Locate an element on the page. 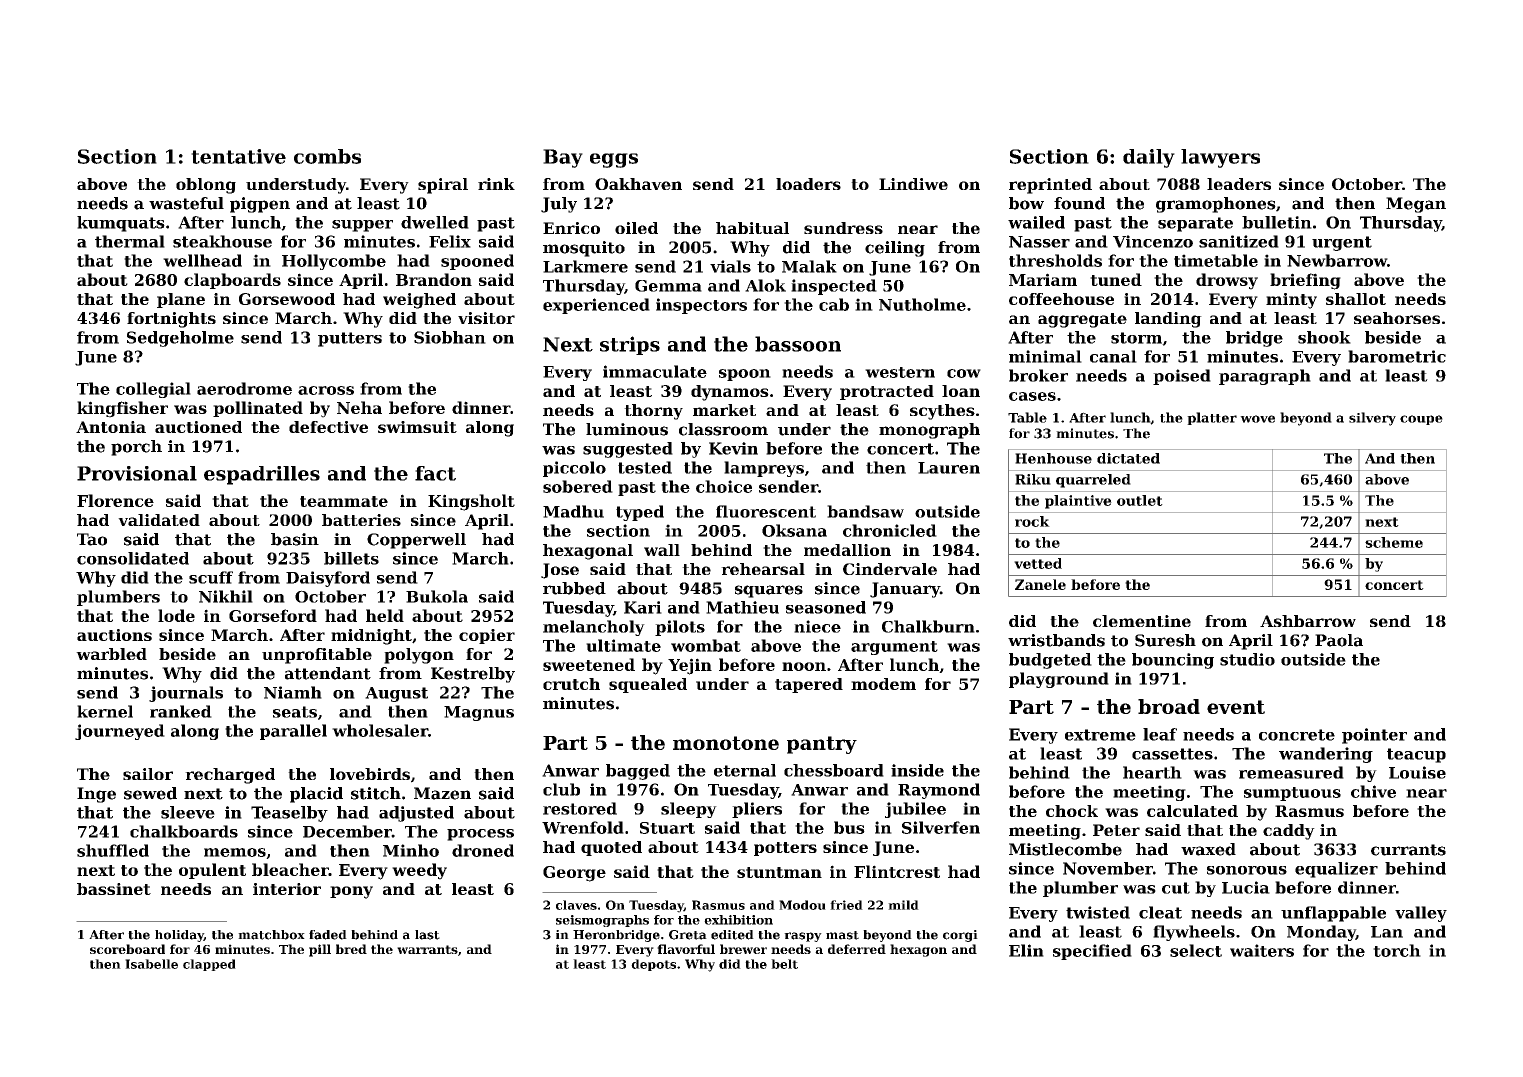  aerodrome is located at coordinates (244, 388).
